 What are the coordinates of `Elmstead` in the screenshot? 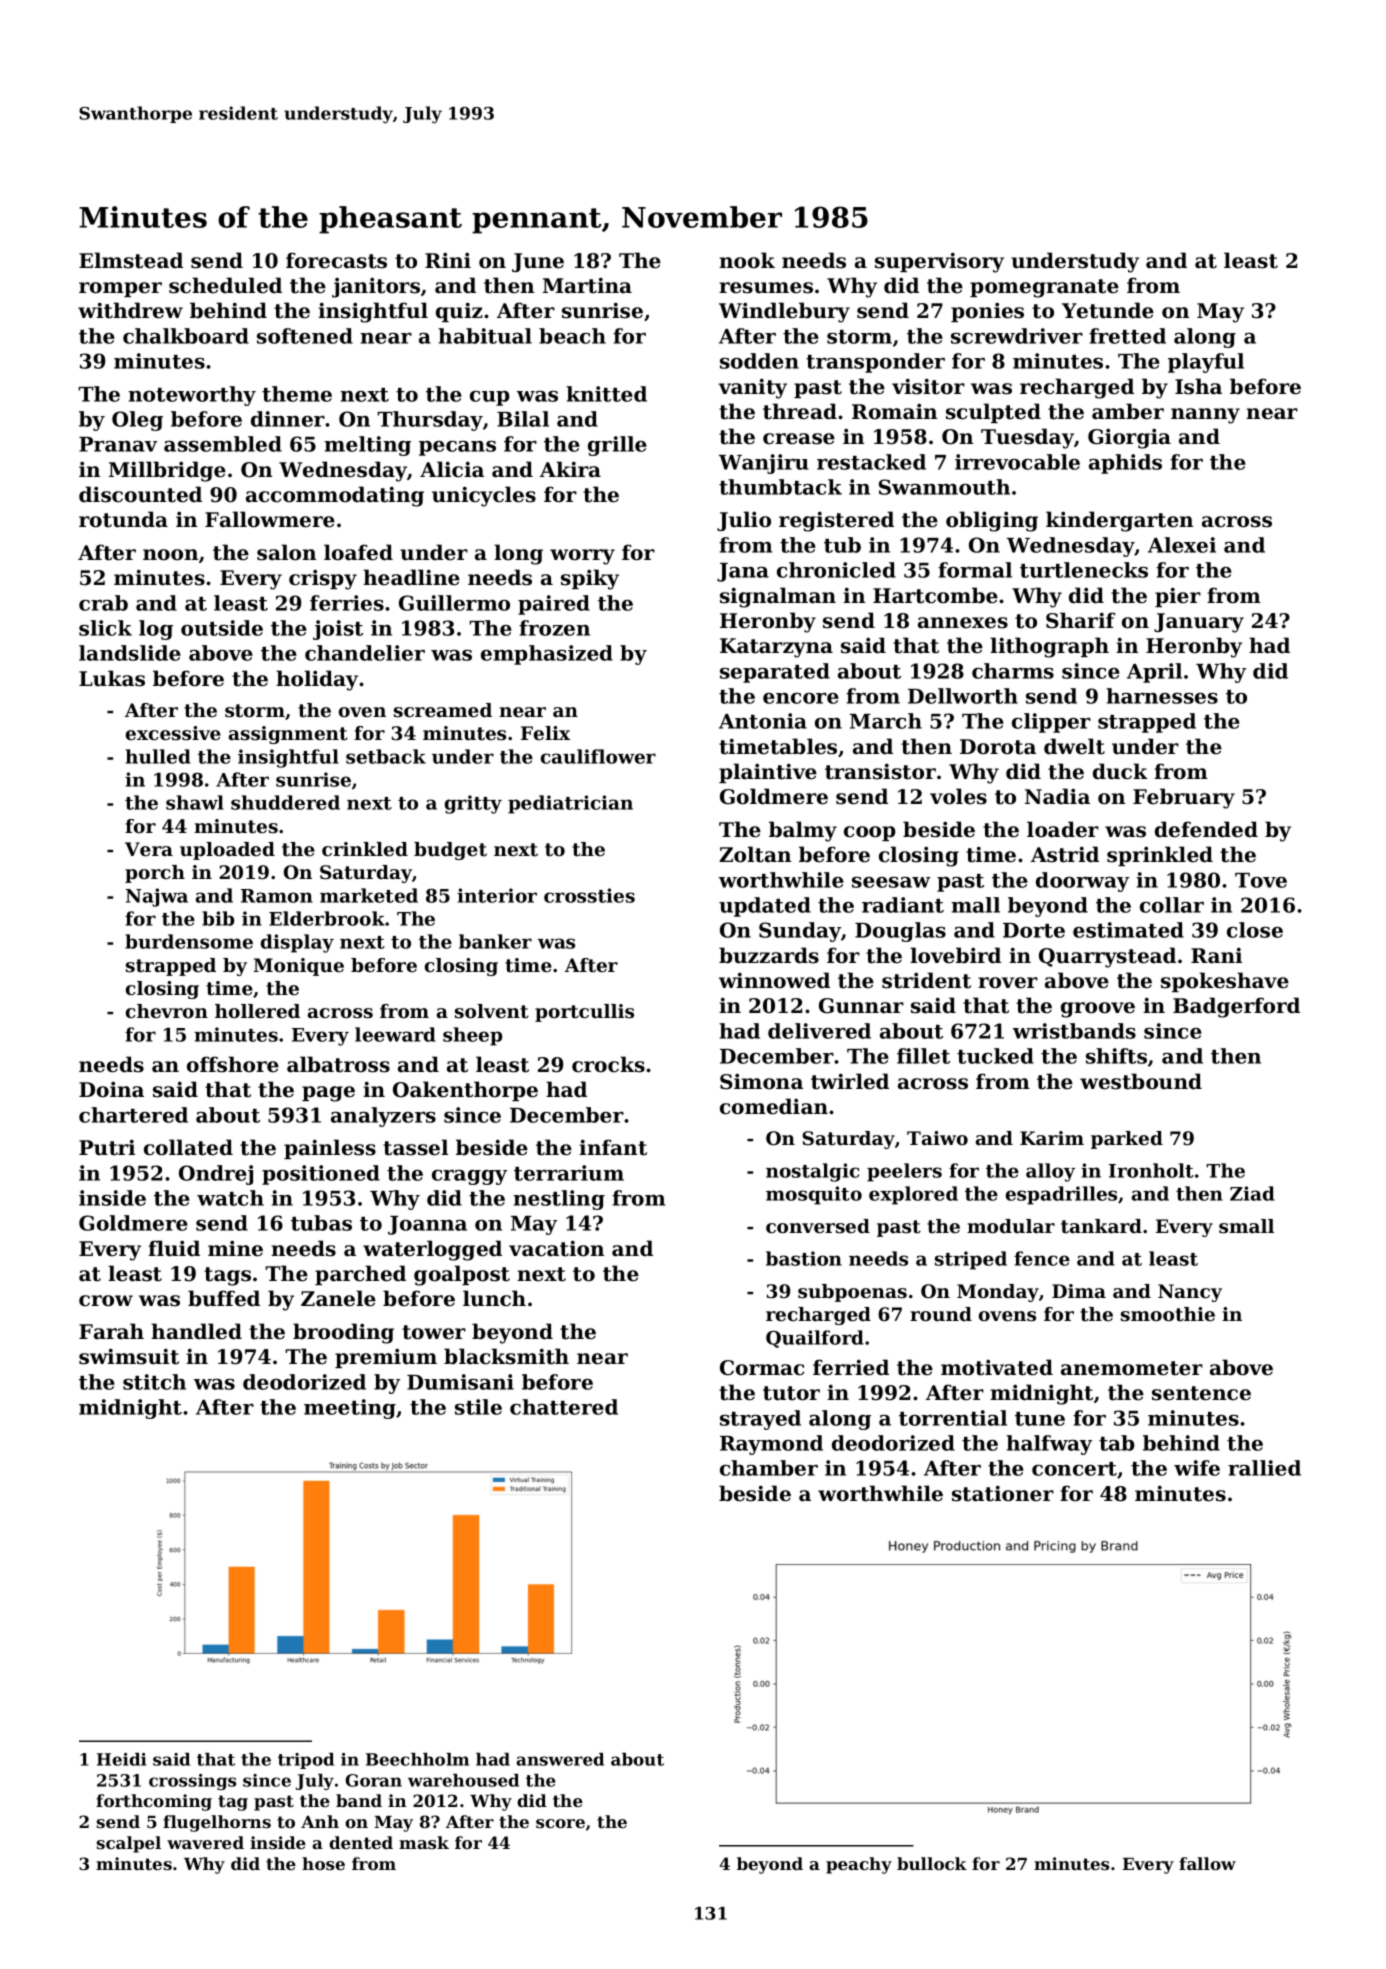 It's located at (131, 260).
